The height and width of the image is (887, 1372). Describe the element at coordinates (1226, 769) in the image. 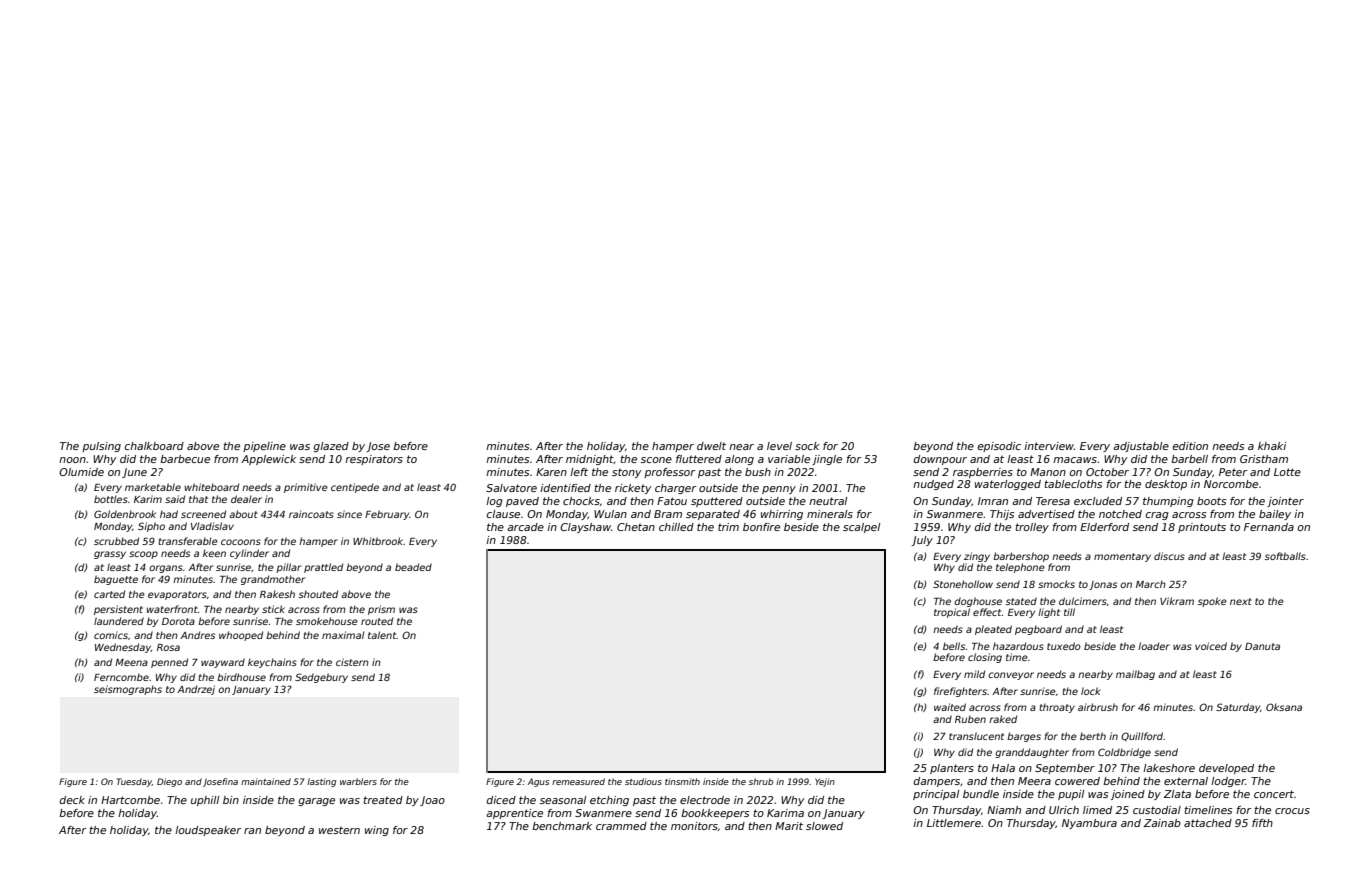

I see `developed` at that location.
